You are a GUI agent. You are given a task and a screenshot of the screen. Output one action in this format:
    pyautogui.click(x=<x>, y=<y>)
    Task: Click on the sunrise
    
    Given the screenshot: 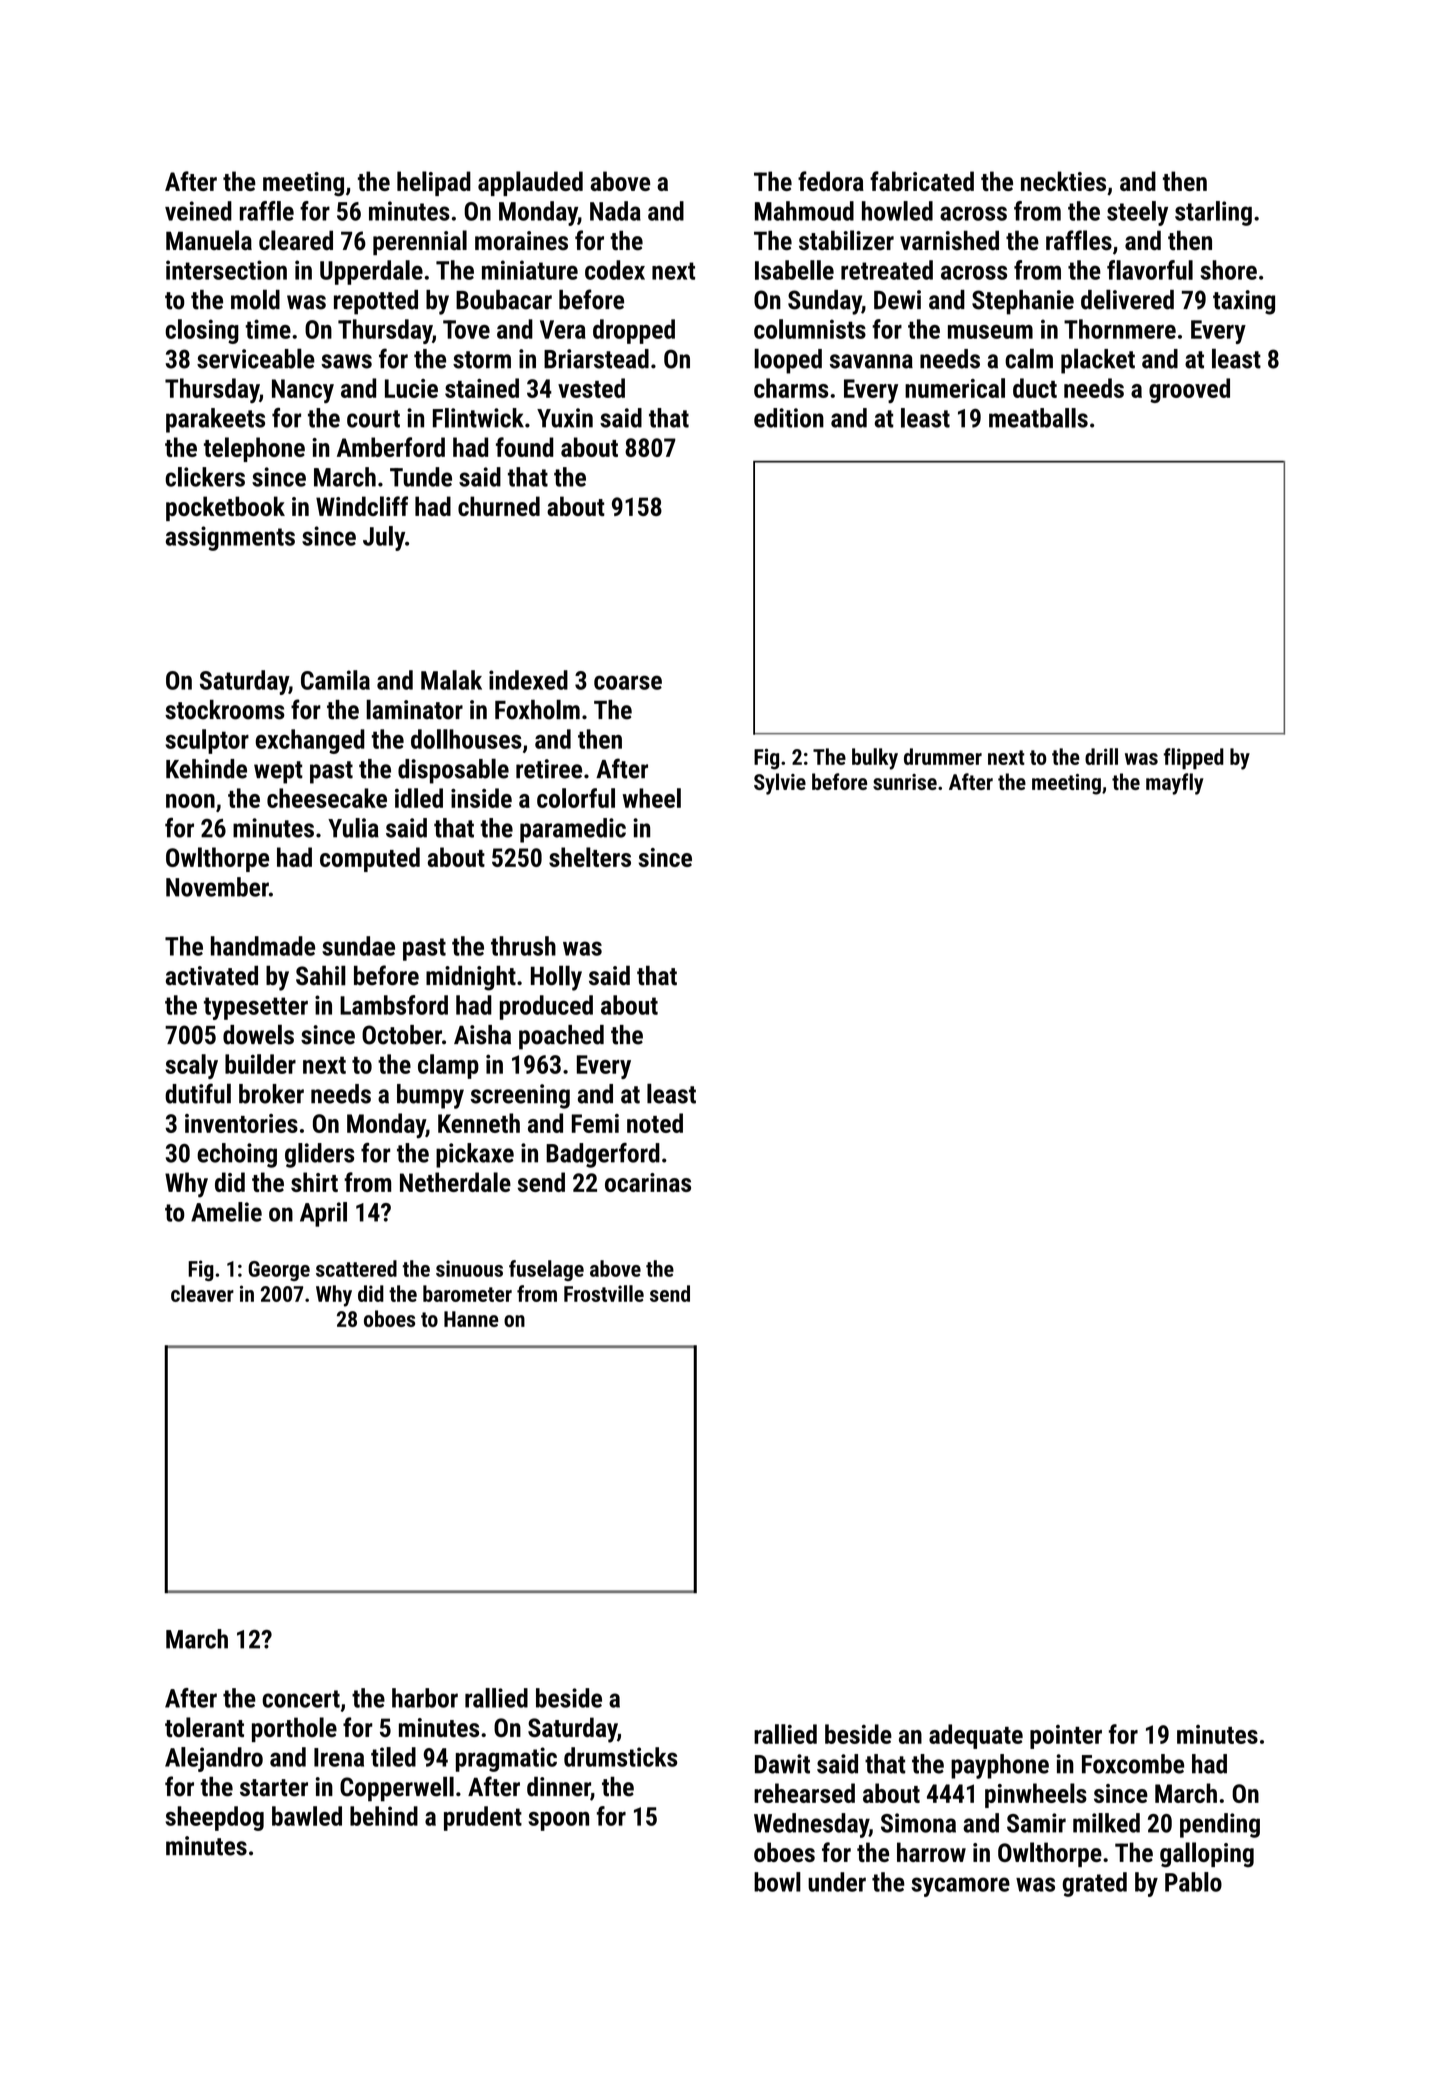 What is the action you would take?
    pyautogui.click(x=905, y=782)
